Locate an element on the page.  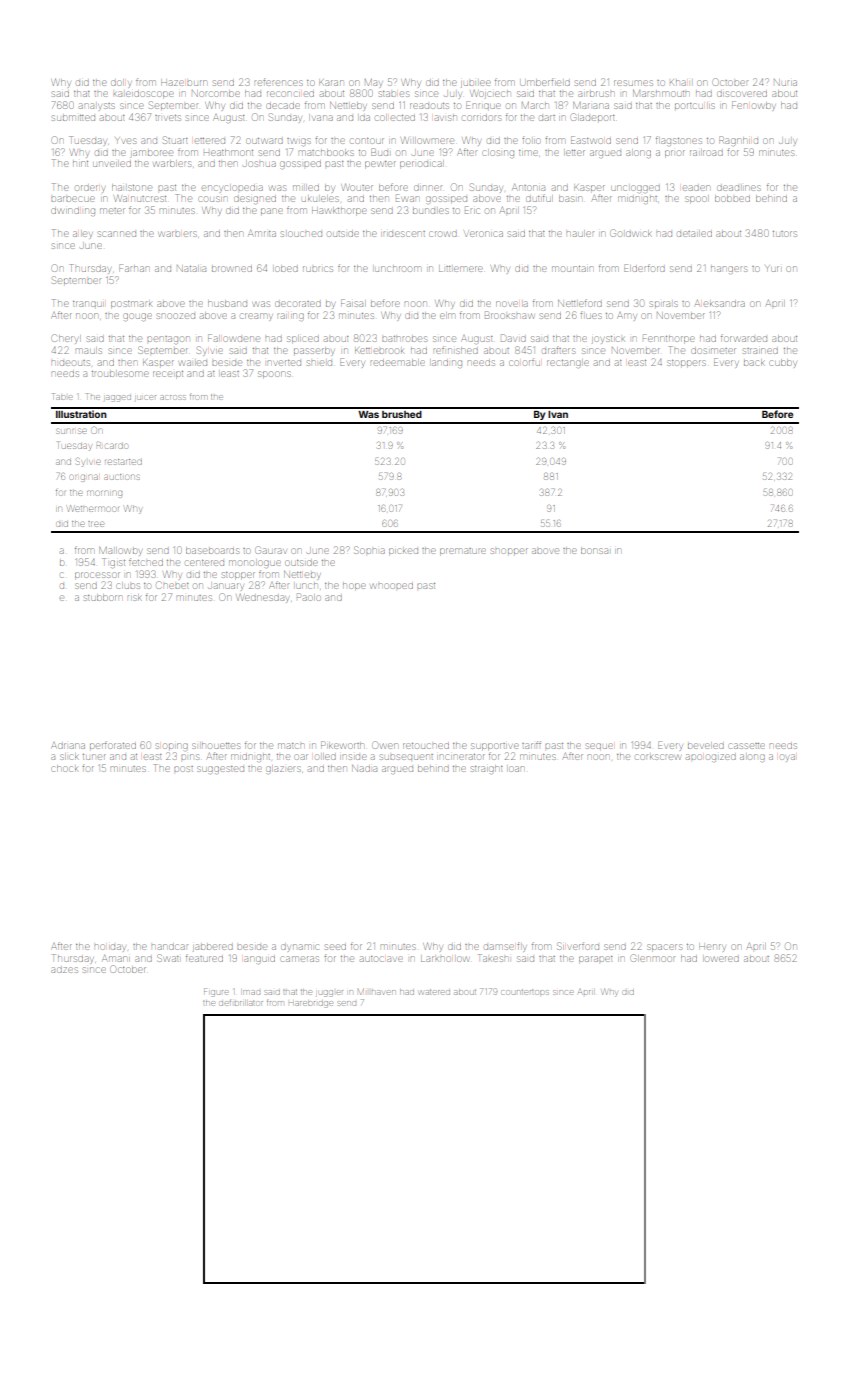
stubborn is located at coordinates (103, 597).
